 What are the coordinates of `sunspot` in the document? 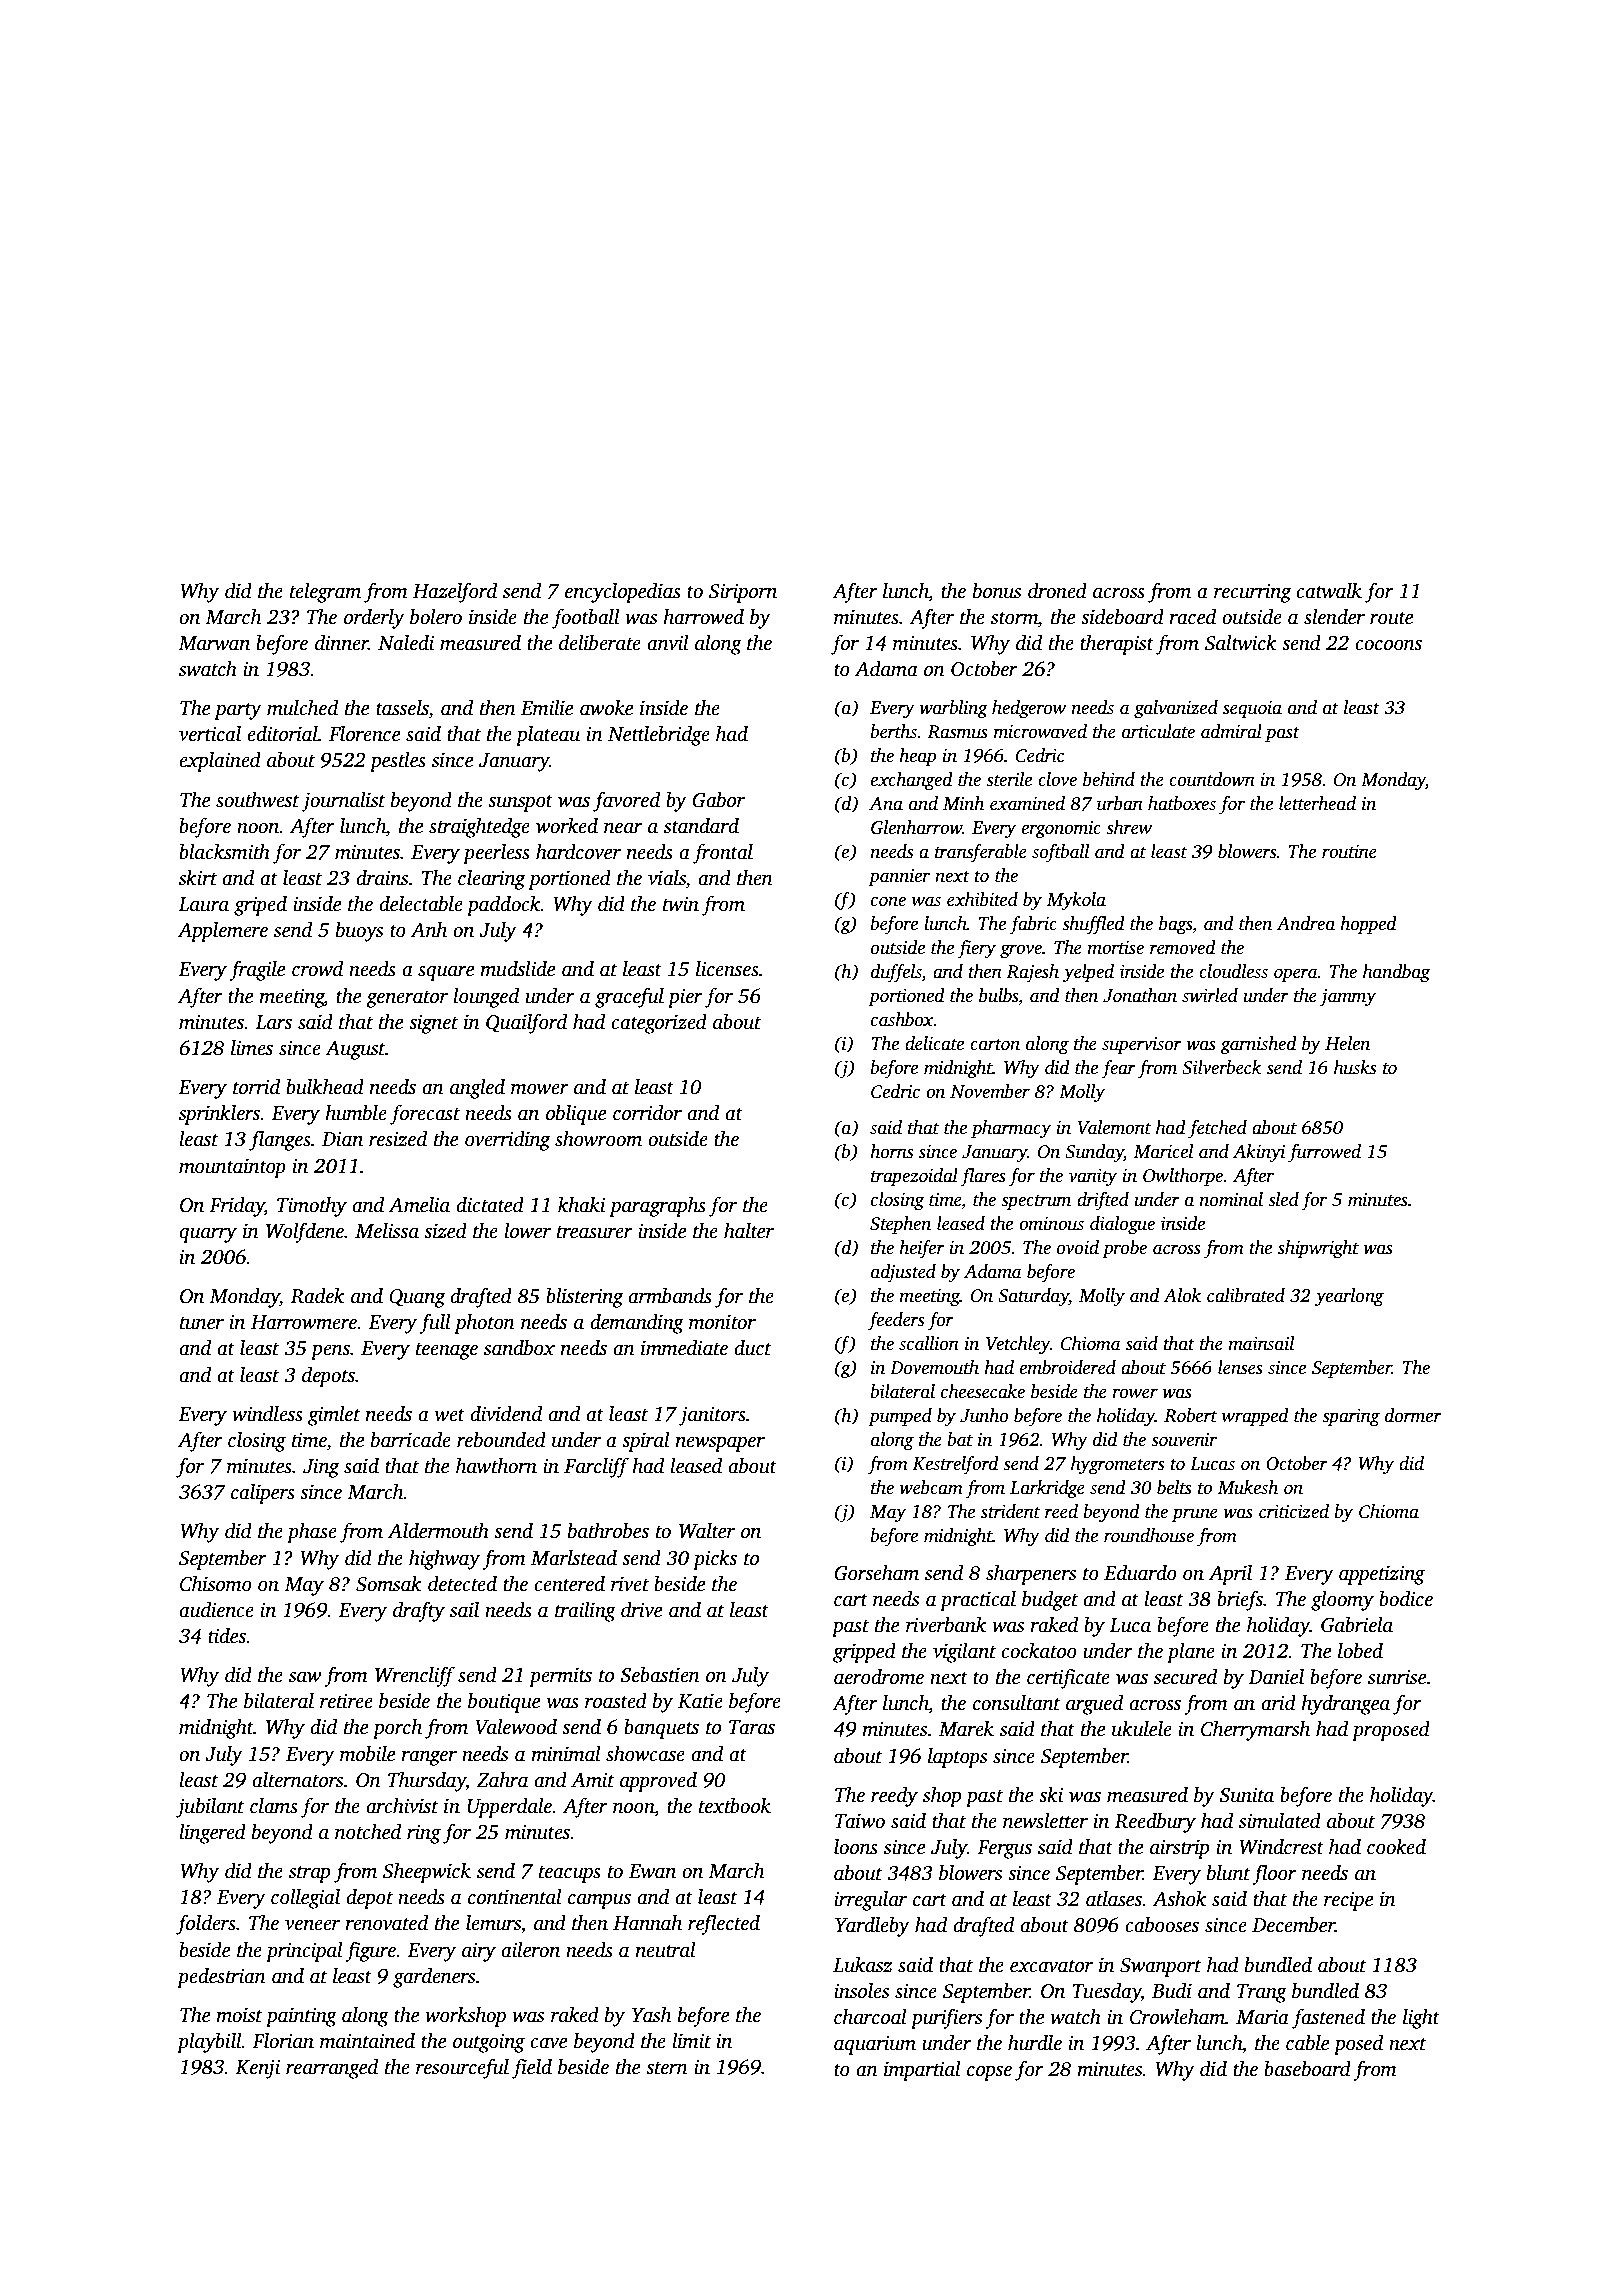 It's located at (520, 803).
